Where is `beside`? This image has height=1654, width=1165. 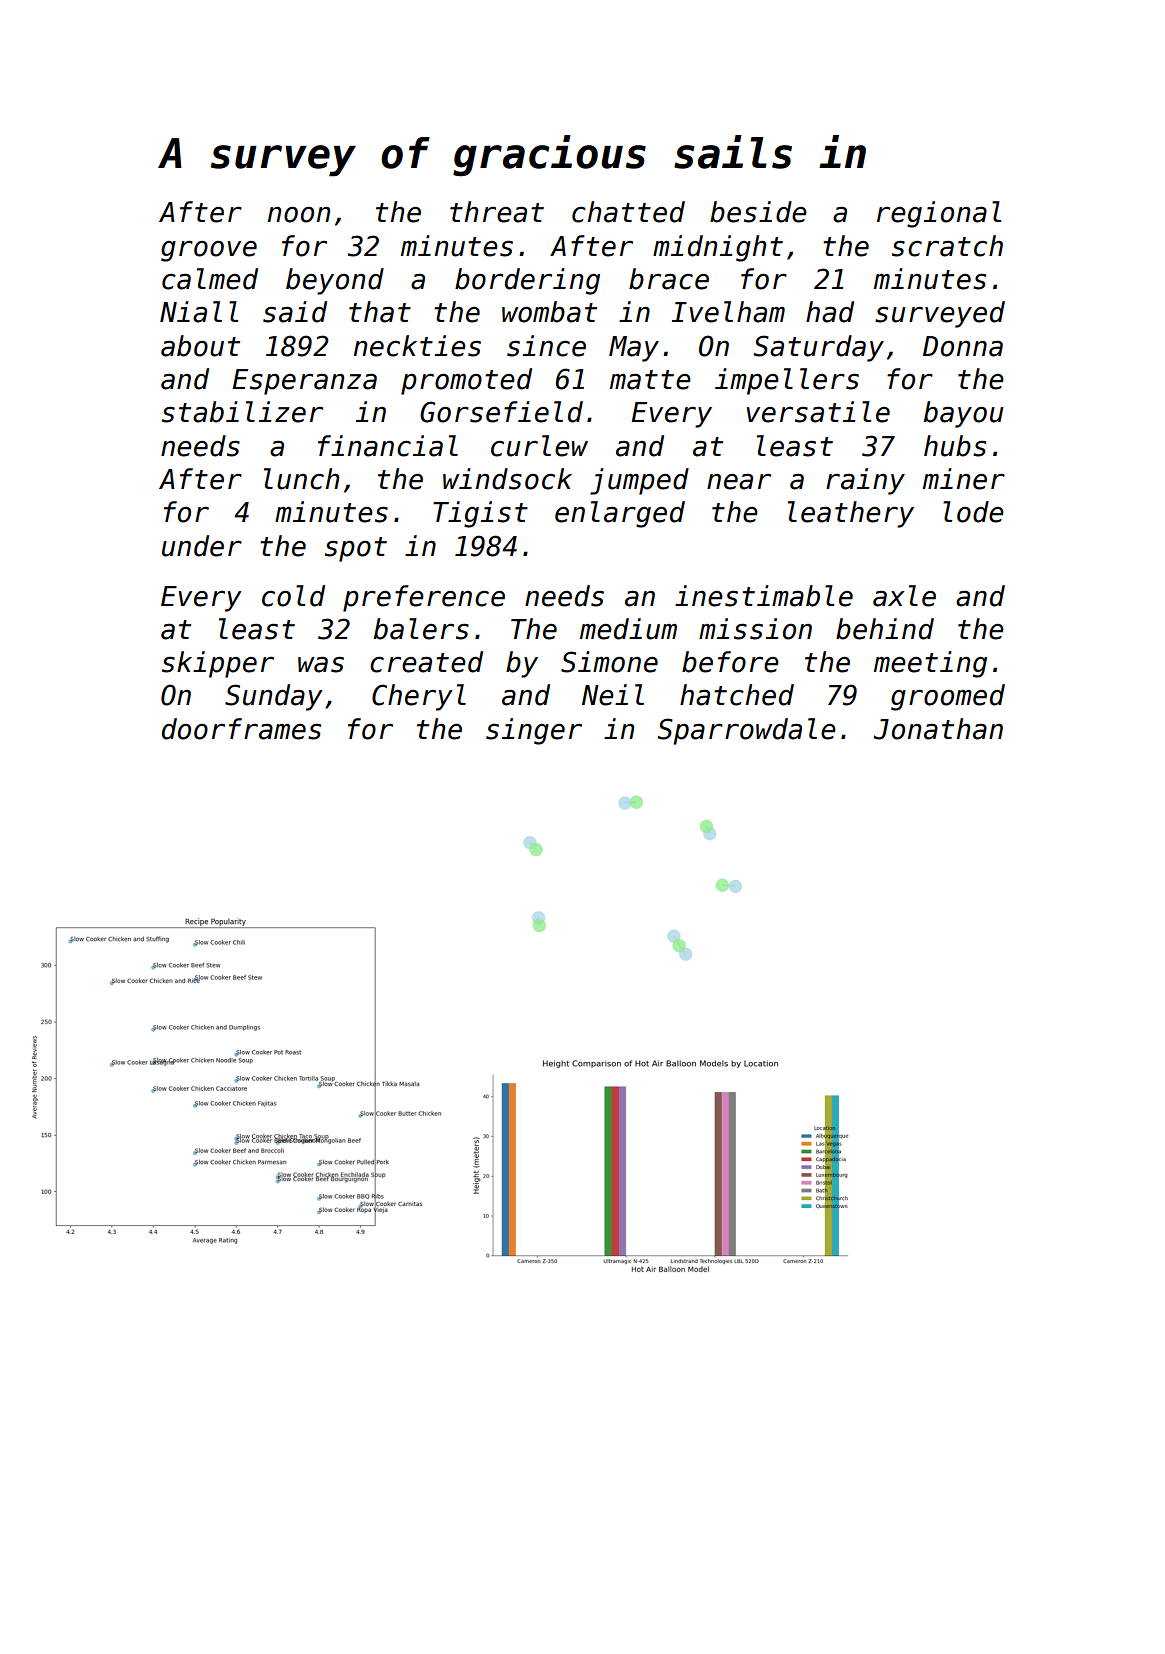
beside is located at coordinates (758, 212).
